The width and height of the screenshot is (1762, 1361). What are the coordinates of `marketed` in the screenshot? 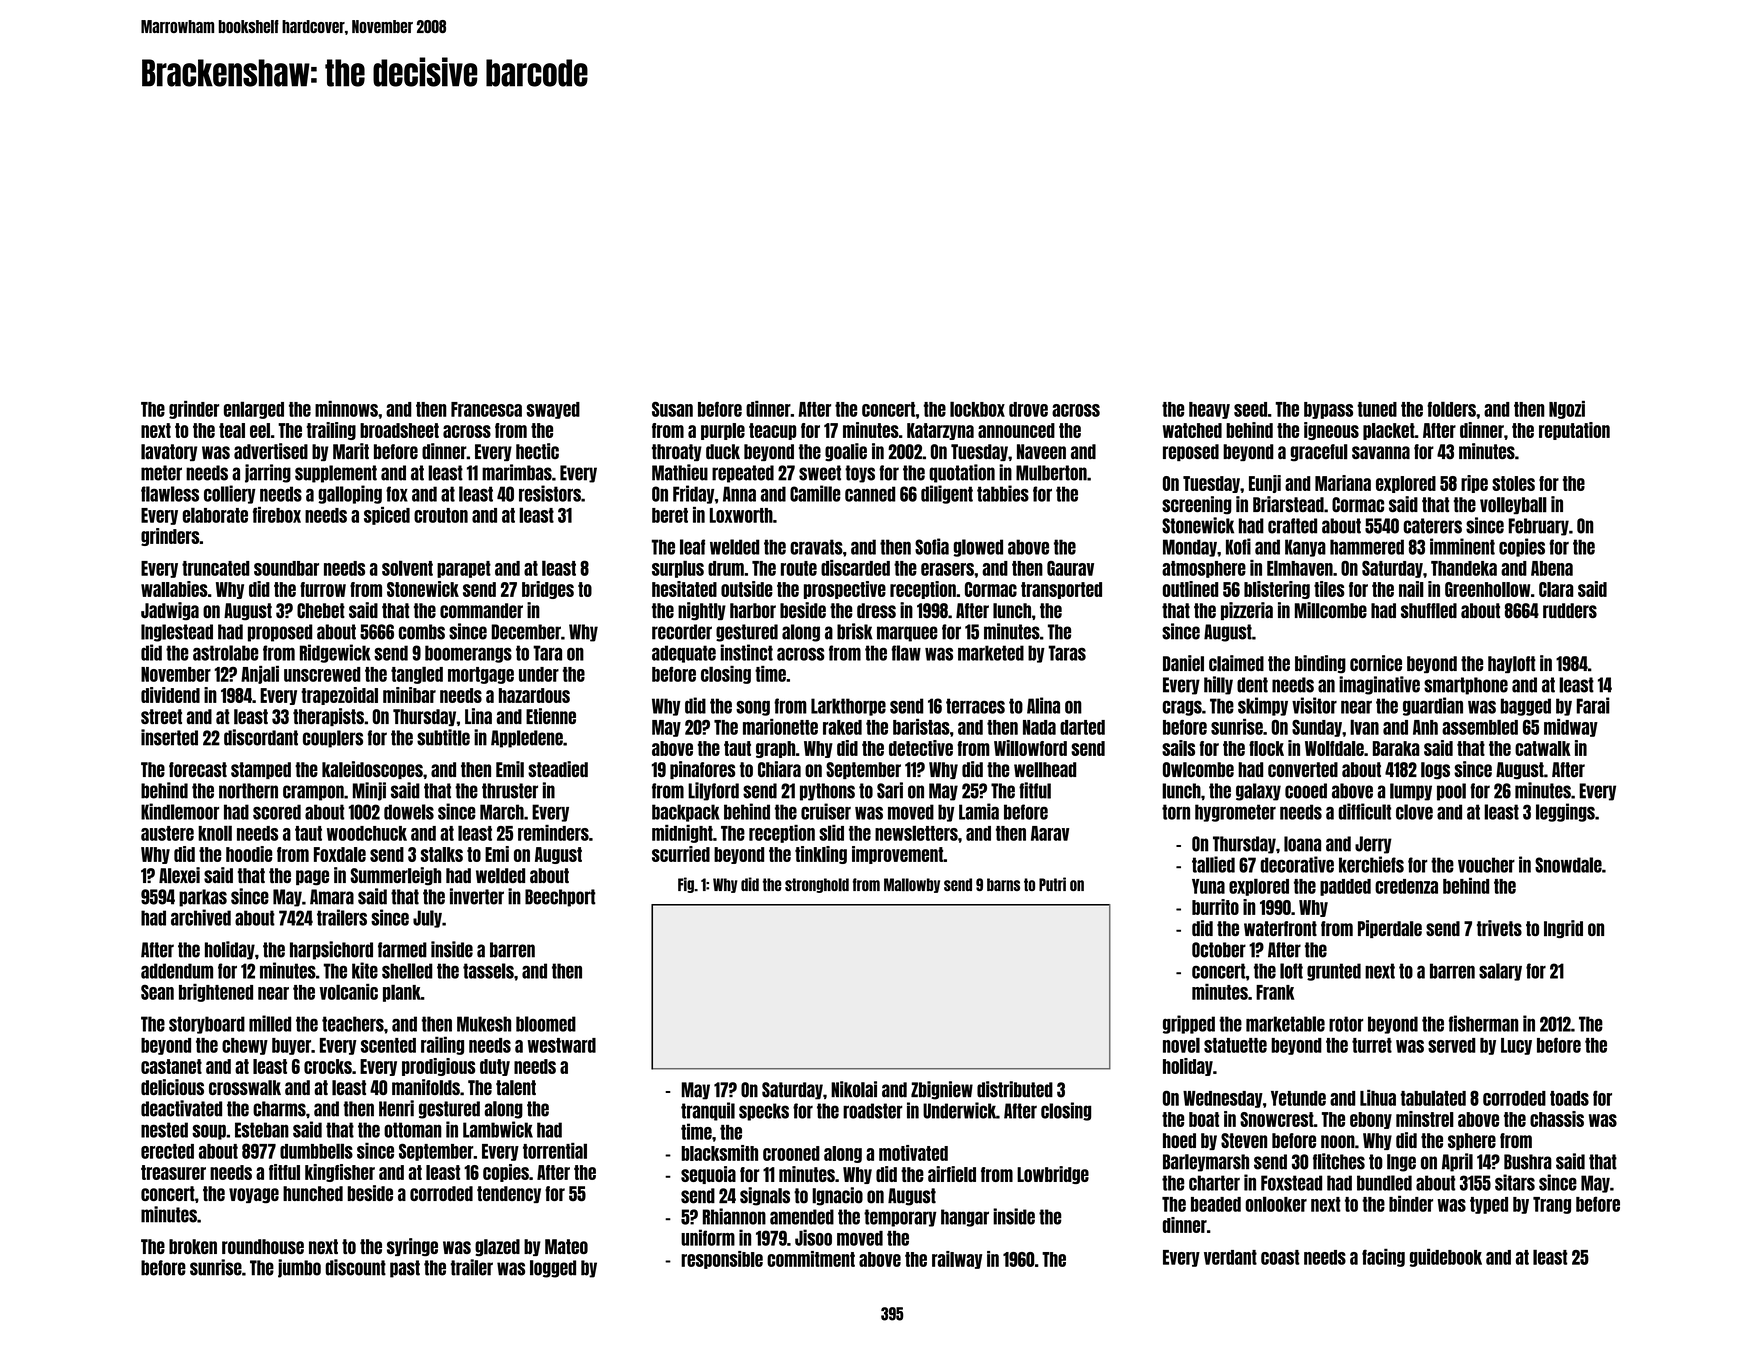 It's located at (991, 653).
